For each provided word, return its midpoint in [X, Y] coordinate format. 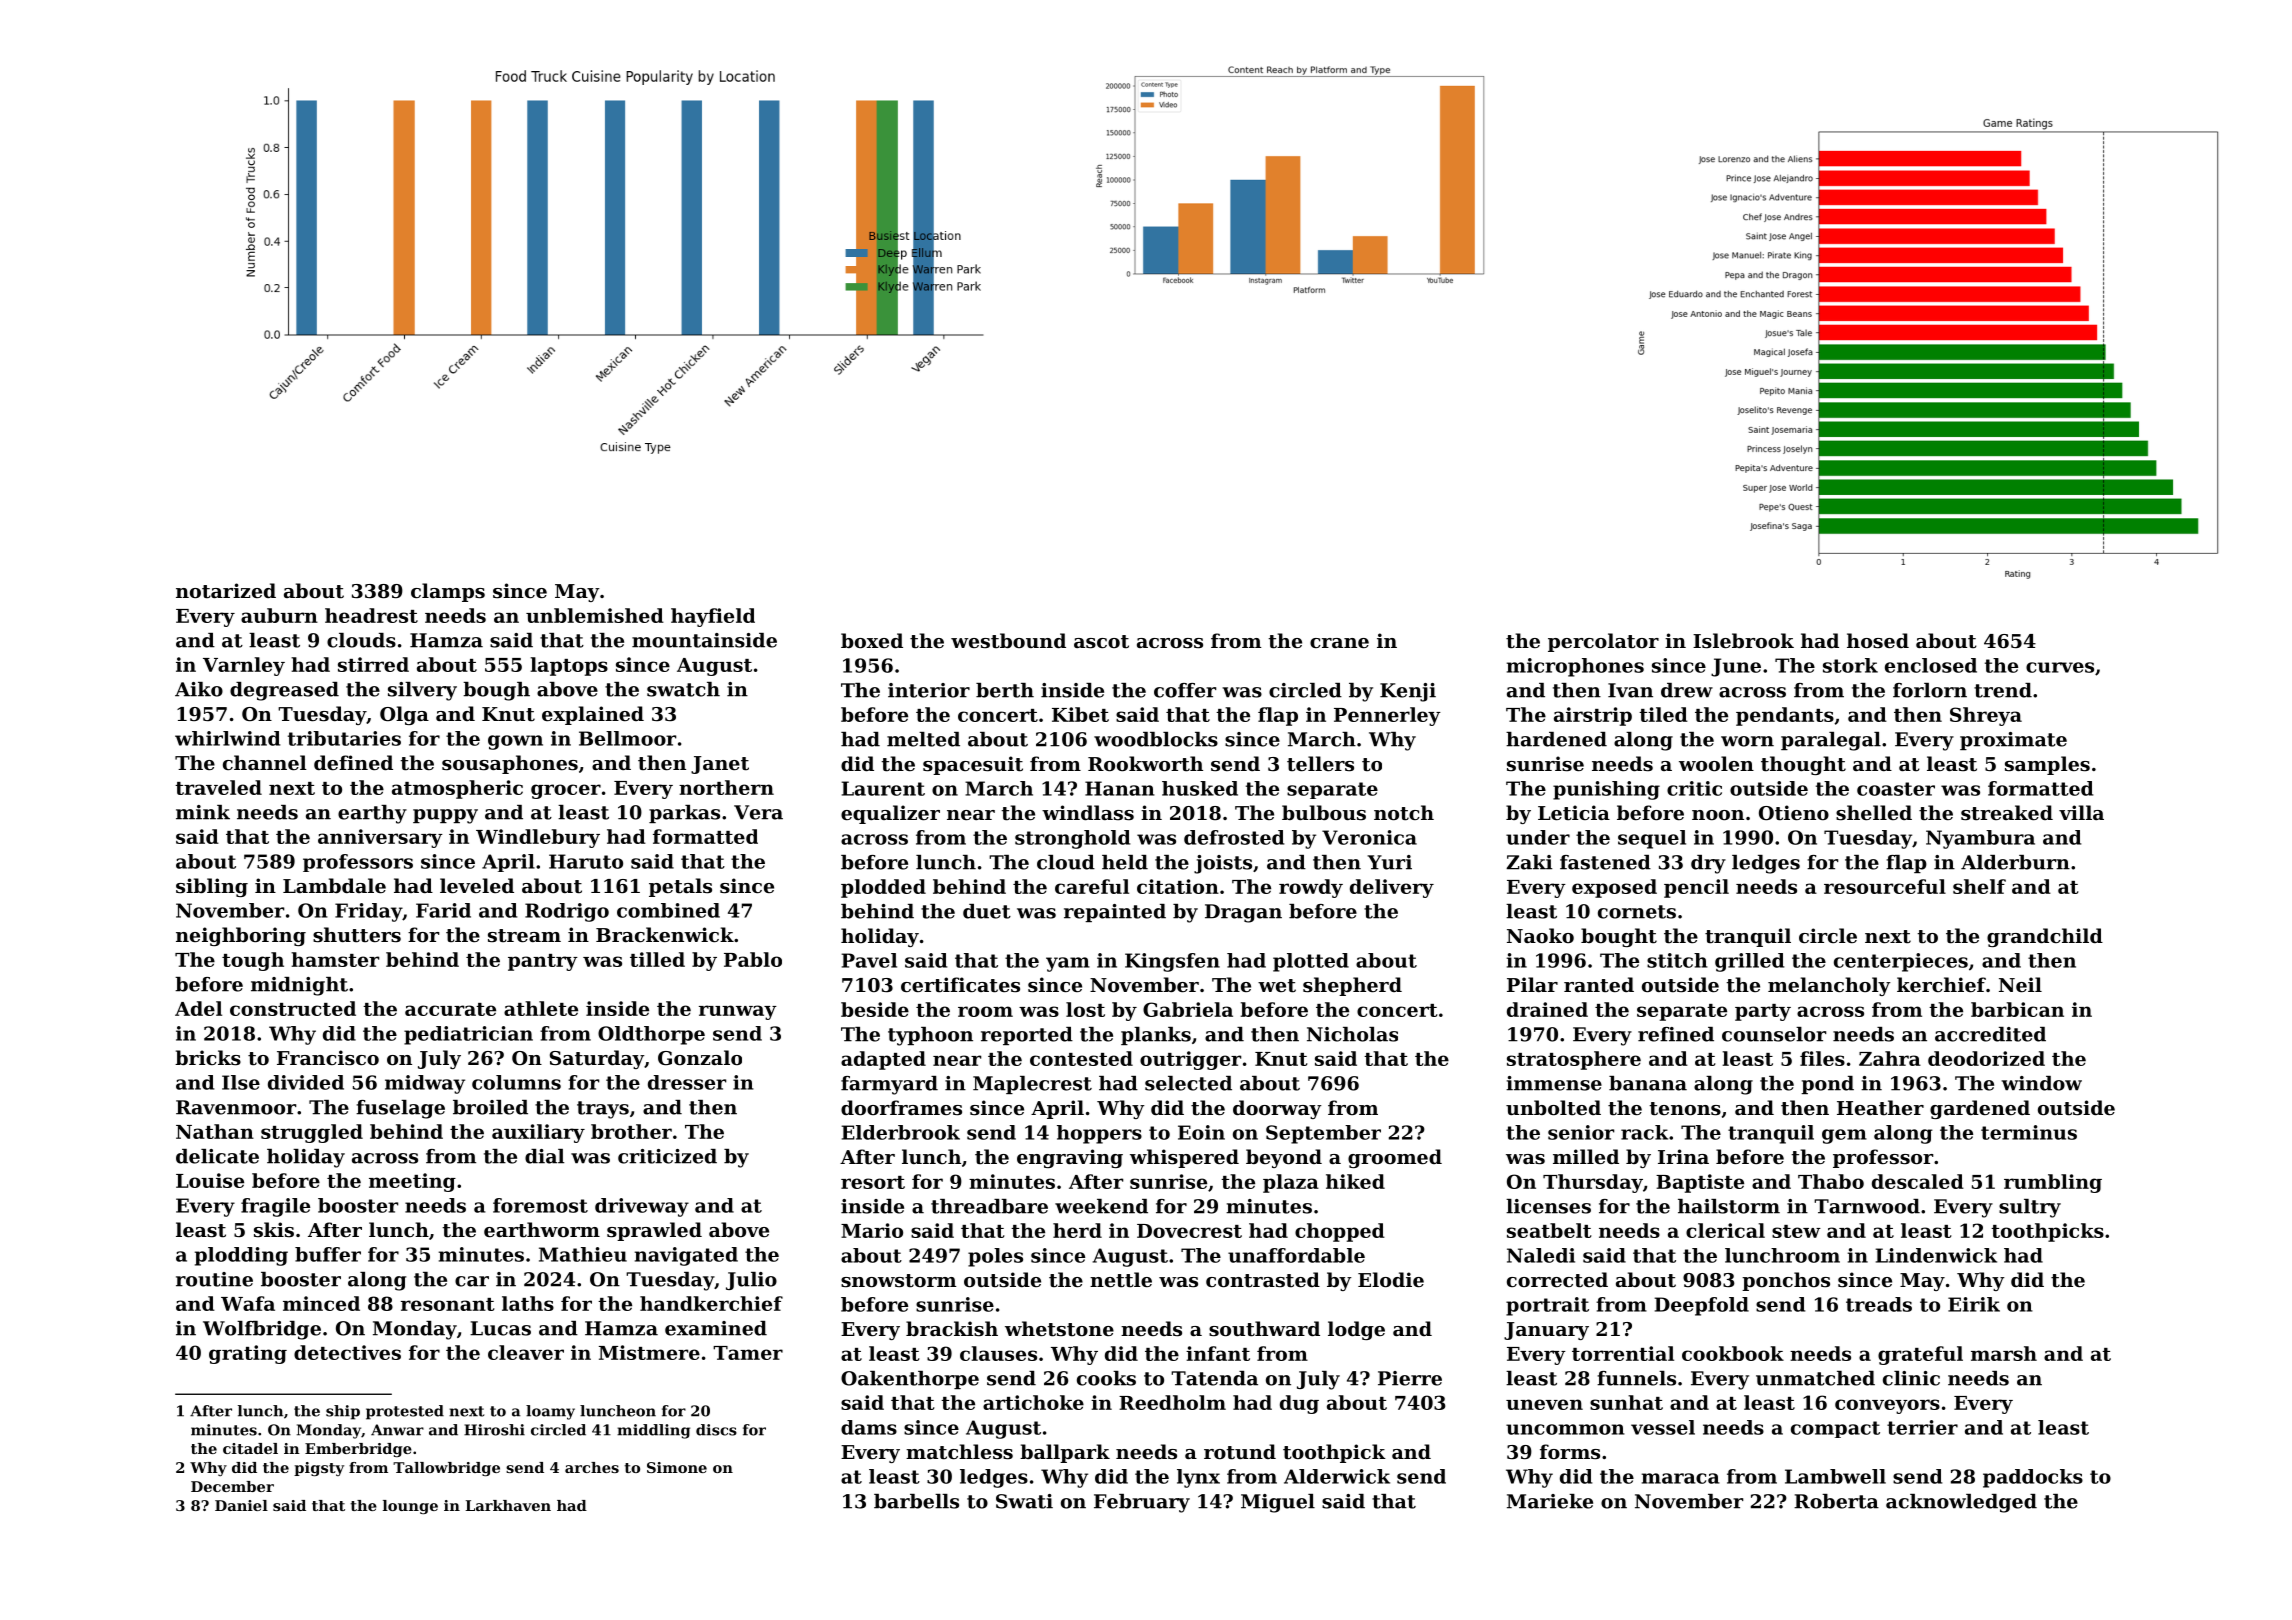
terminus [2029, 1132]
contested [1081, 1058]
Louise [210, 1180]
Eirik [1974, 1304]
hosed [1878, 640]
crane [1339, 643]
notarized [226, 590]
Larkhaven [508, 1505]
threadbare [989, 1206]
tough [253, 961]
